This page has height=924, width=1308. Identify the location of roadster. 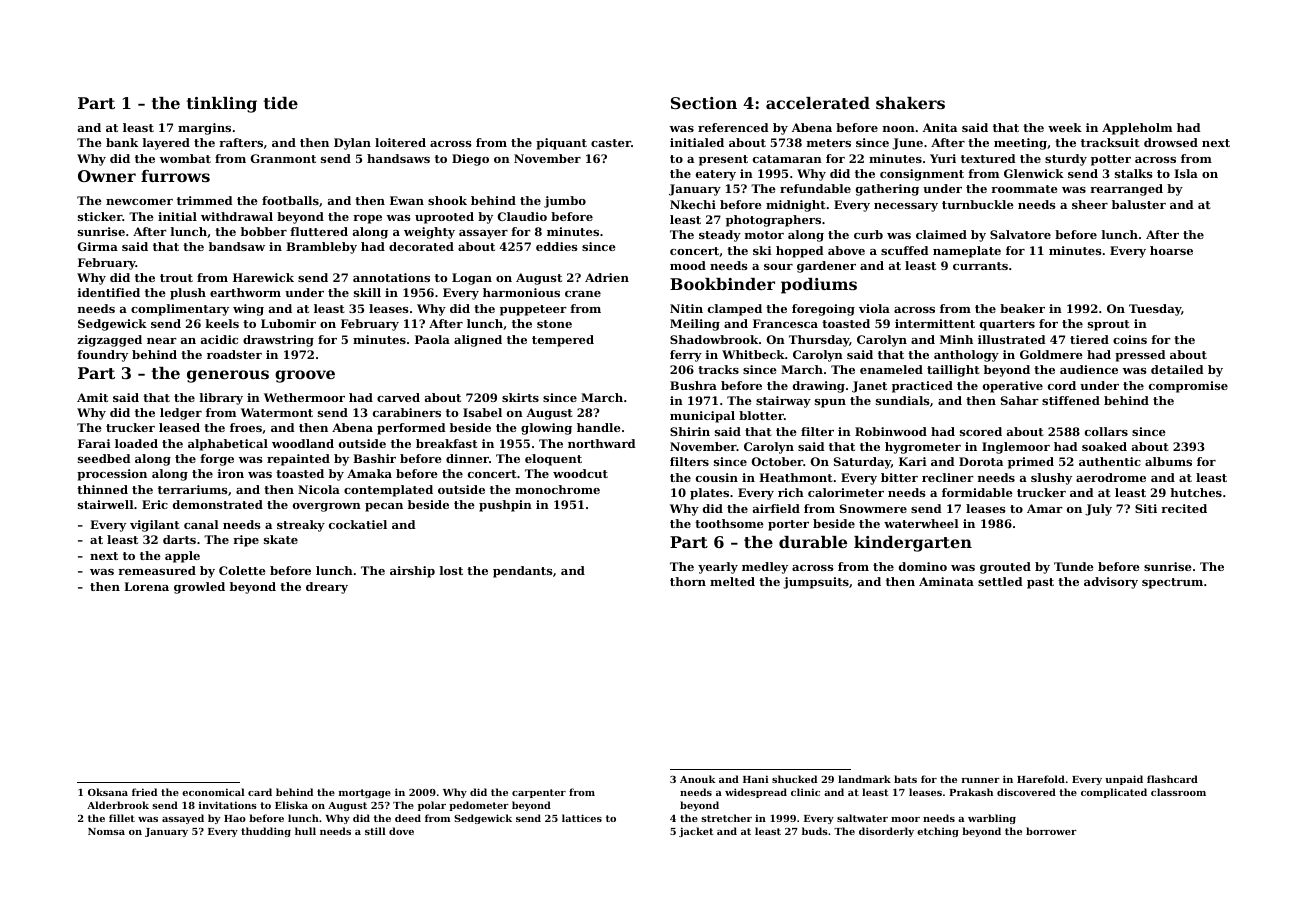
(234, 354).
